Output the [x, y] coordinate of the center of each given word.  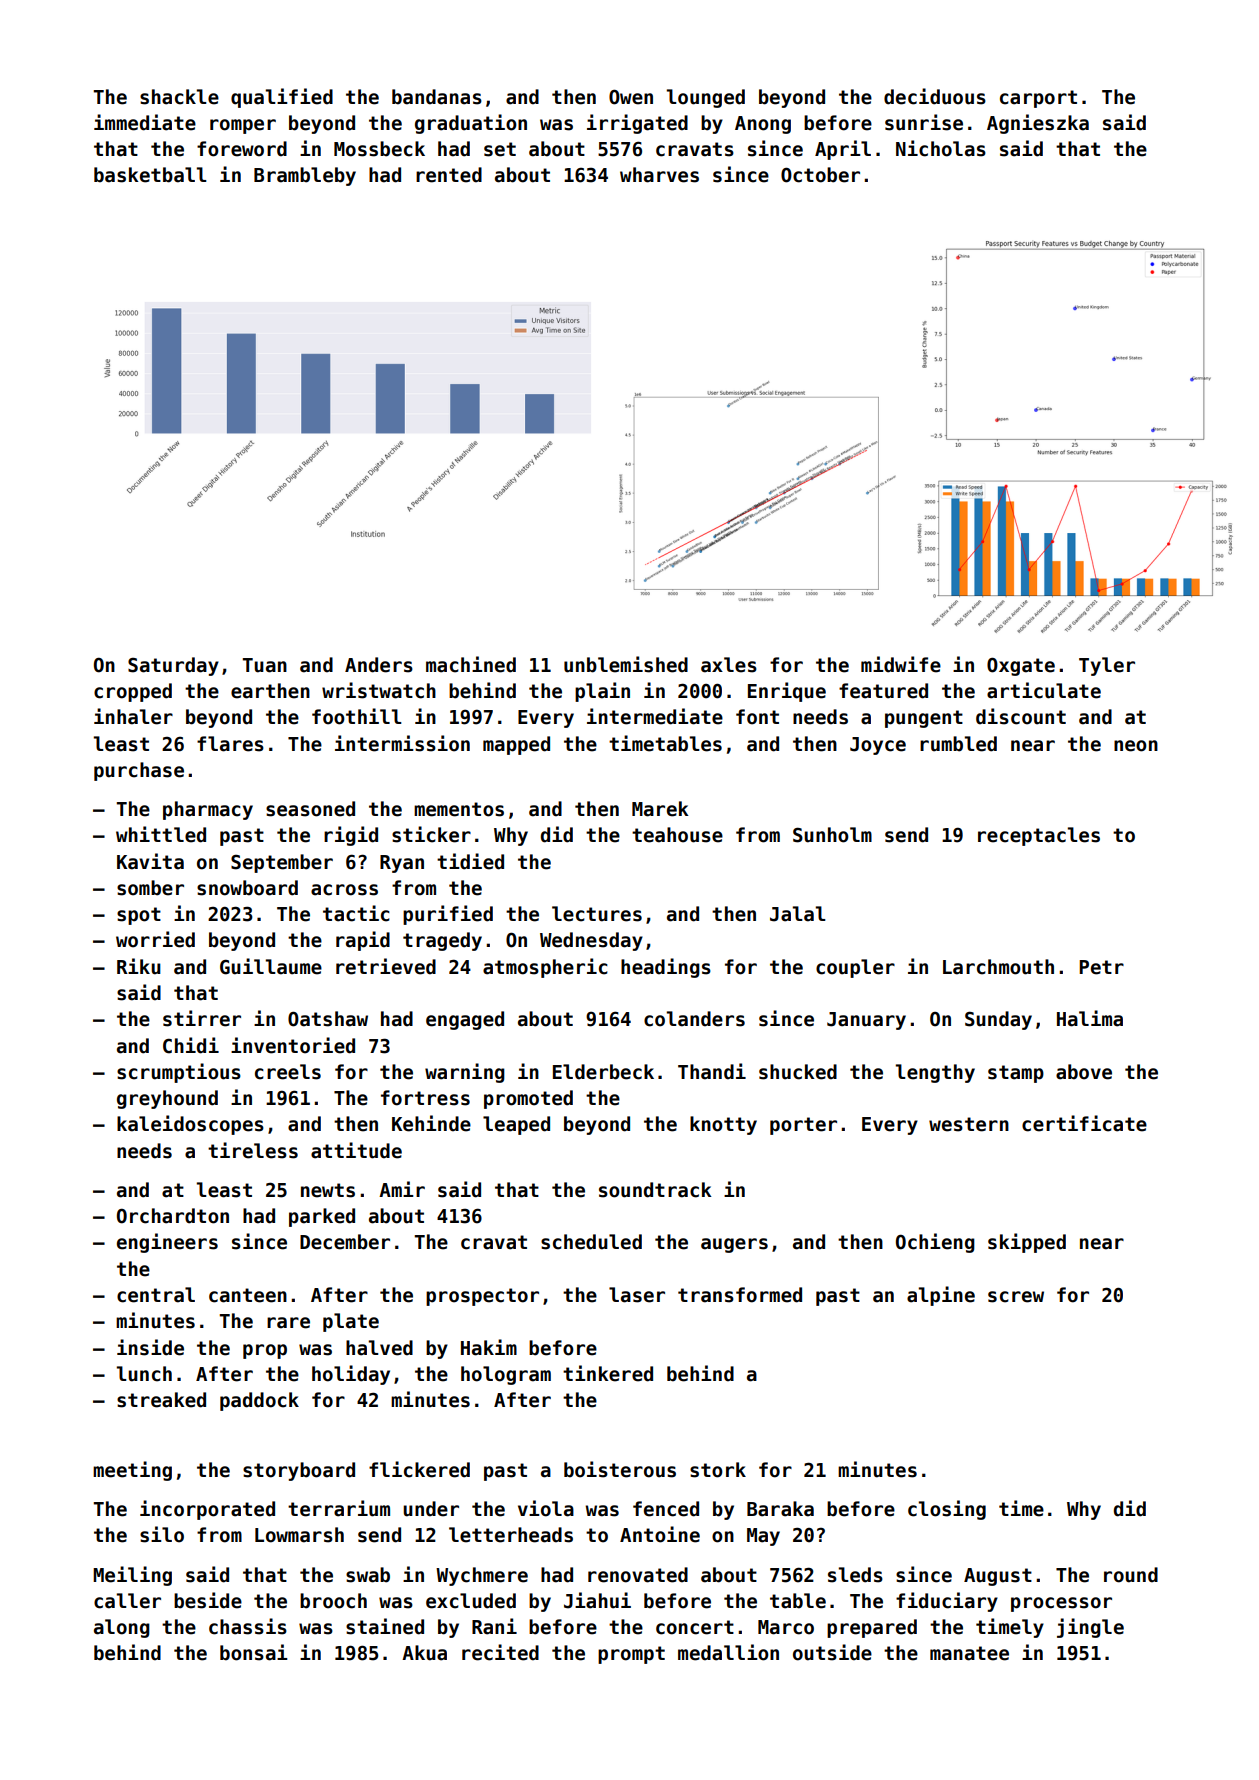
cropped [133, 692]
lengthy [935, 1073]
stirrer [202, 1018]
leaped [516, 1125]
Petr [1101, 967]
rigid [351, 836]
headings [666, 968]
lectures [597, 914]
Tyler [1107, 666]
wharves [659, 175]
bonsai [254, 1652]
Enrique [787, 692]
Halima [1090, 1018]
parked [322, 1217]
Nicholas [941, 148]
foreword [242, 149]
